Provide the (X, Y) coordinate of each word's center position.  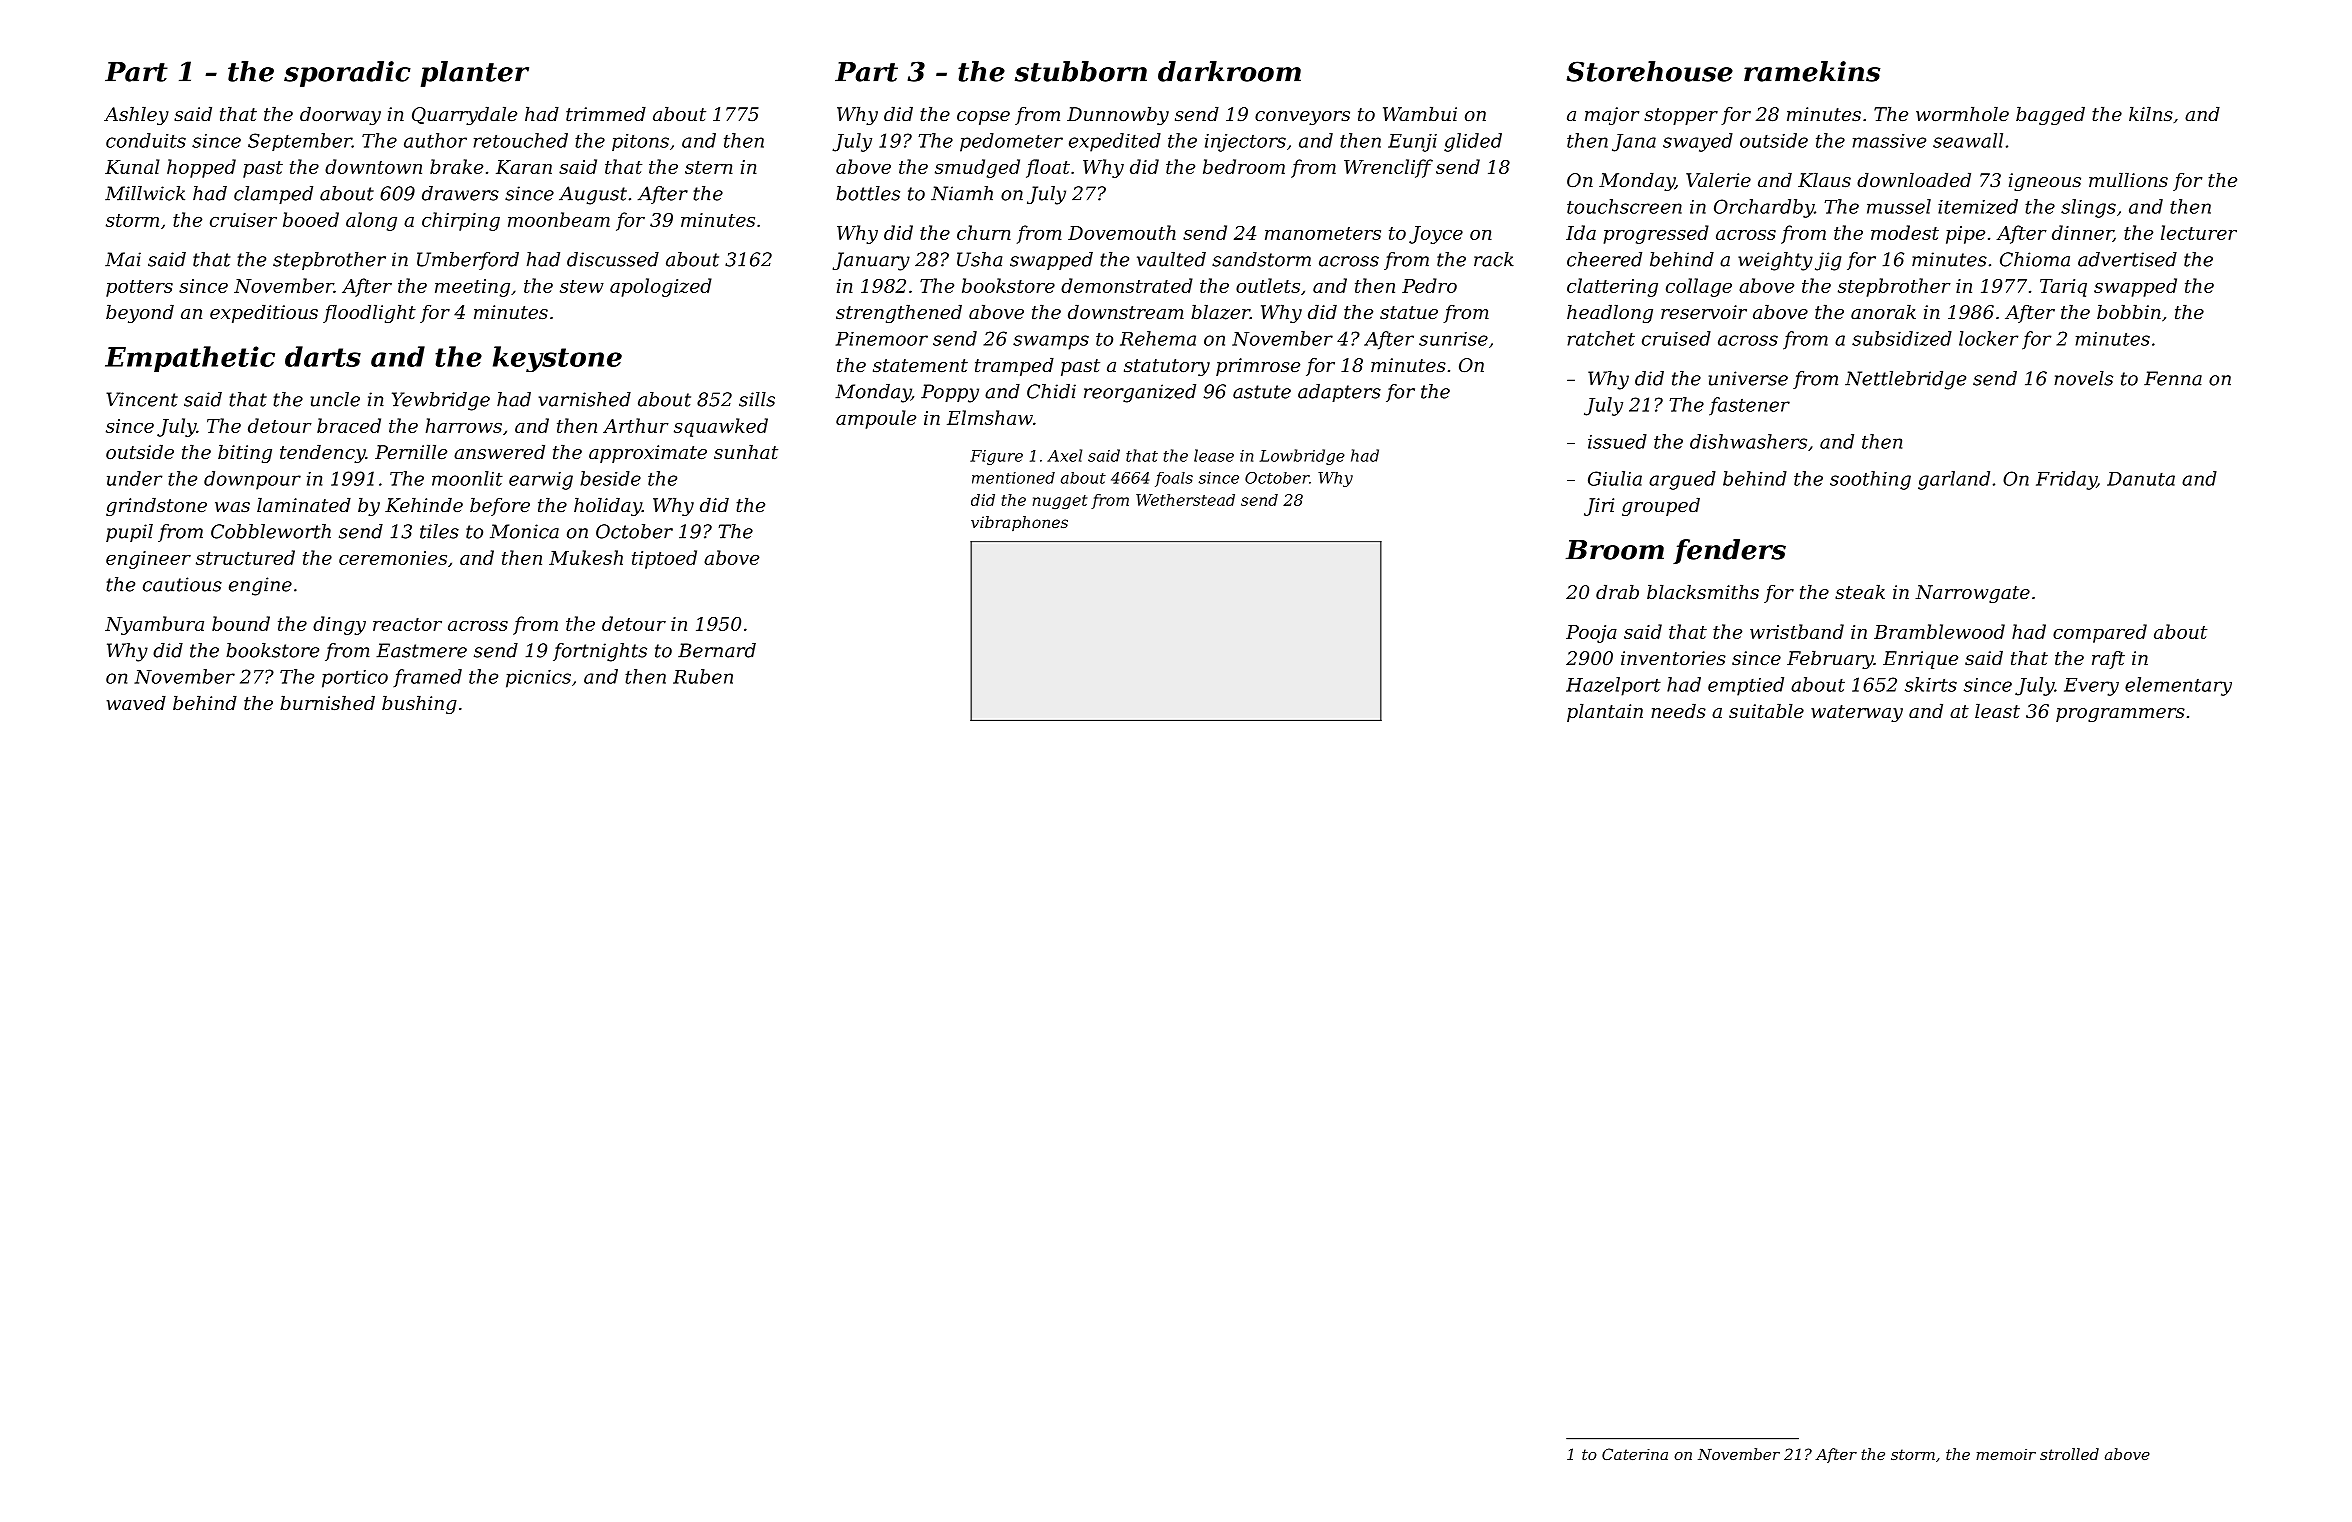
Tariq (2063, 288)
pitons (640, 142)
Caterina (1635, 1454)
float (1048, 168)
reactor (407, 624)
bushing (419, 705)
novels (2083, 378)
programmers (2120, 715)
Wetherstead (1185, 500)
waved (136, 703)
